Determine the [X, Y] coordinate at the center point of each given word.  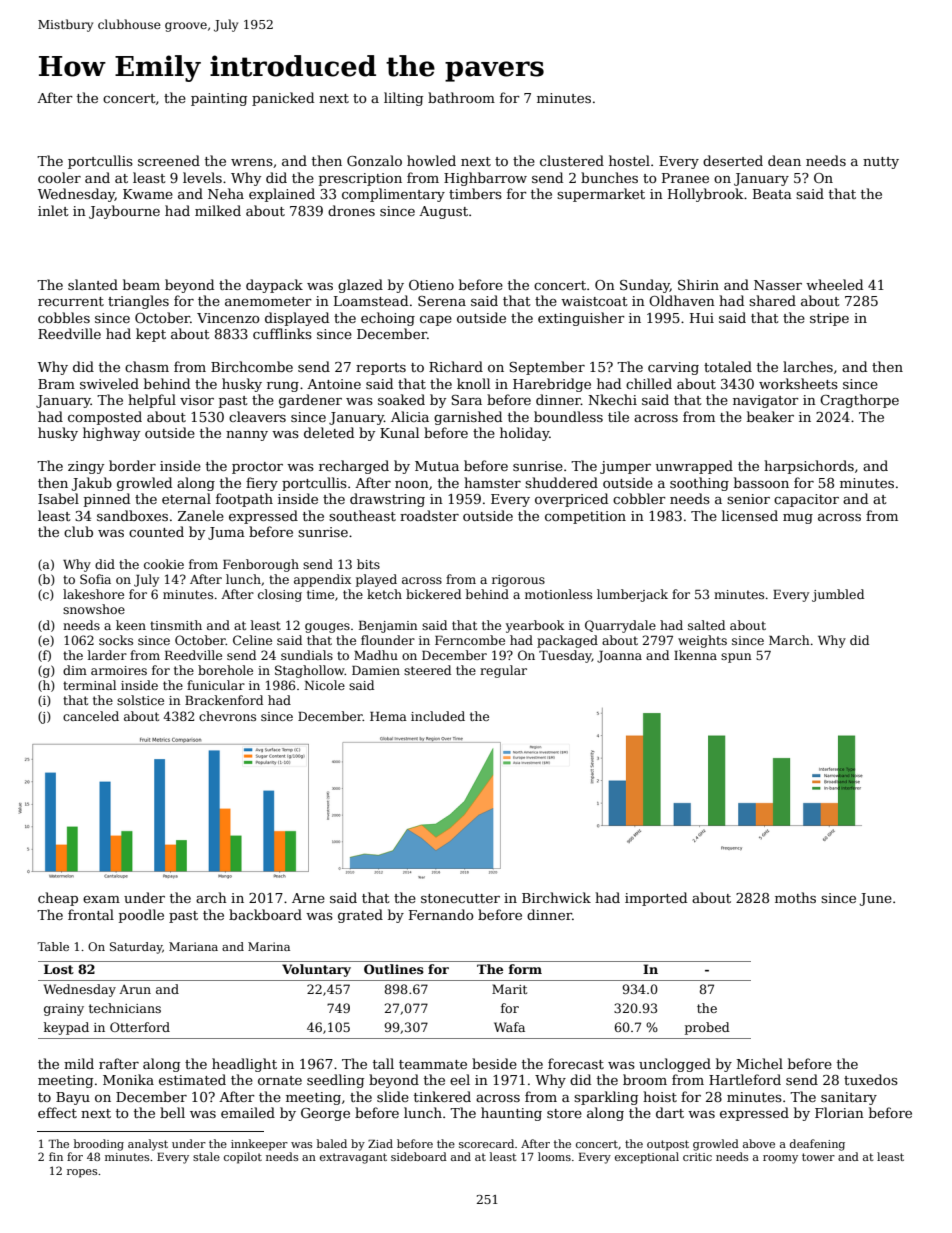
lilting [403, 99]
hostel [629, 160]
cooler [59, 177]
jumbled [838, 595]
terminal [89, 685]
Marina [269, 946]
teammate [433, 1064]
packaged [567, 641]
